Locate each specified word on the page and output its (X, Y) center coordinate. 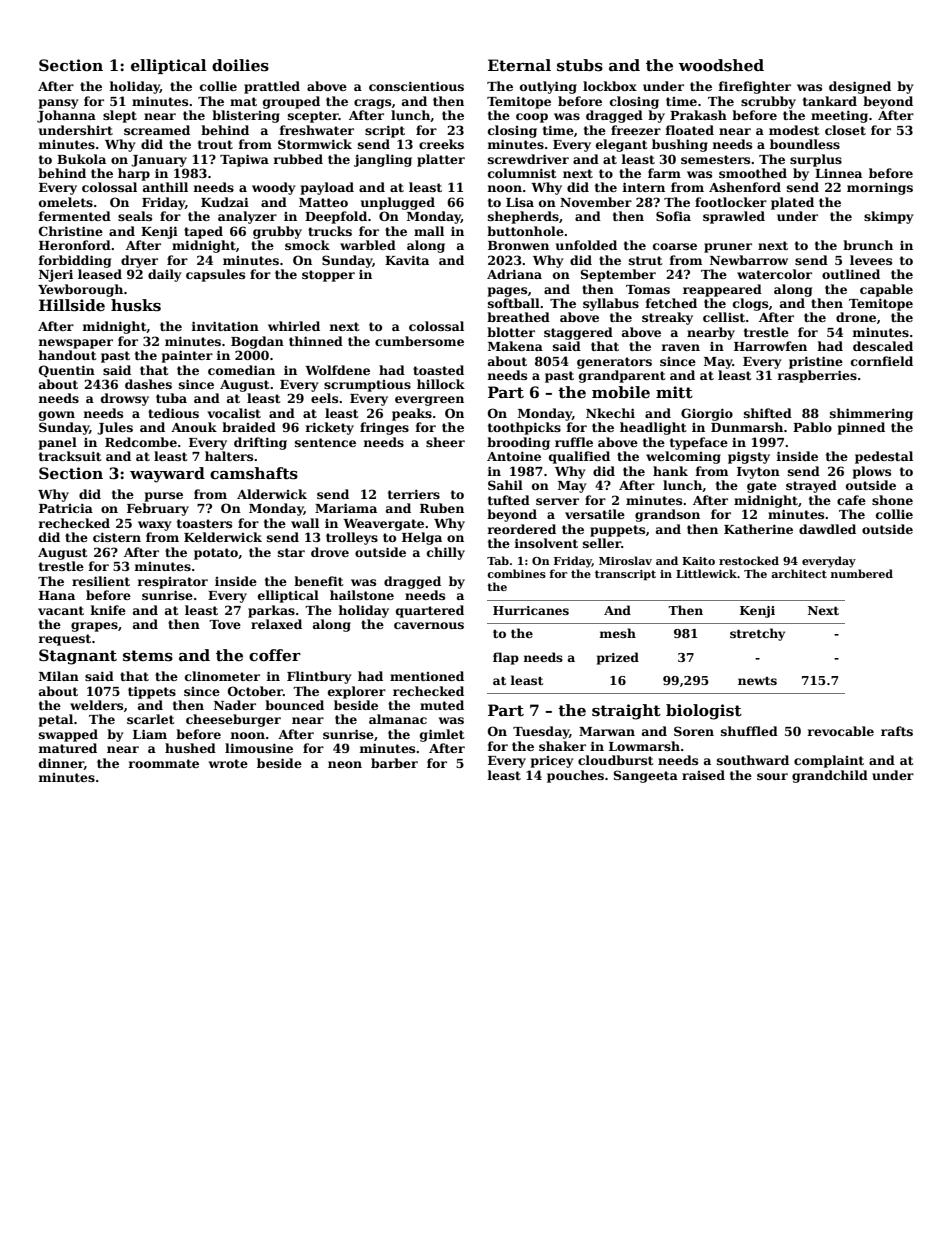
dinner (61, 764)
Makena (515, 346)
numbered (862, 573)
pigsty (749, 457)
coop (532, 118)
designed (860, 87)
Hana (57, 595)
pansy (59, 104)
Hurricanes (531, 610)
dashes (148, 384)
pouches (575, 776)
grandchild (830, 776)
